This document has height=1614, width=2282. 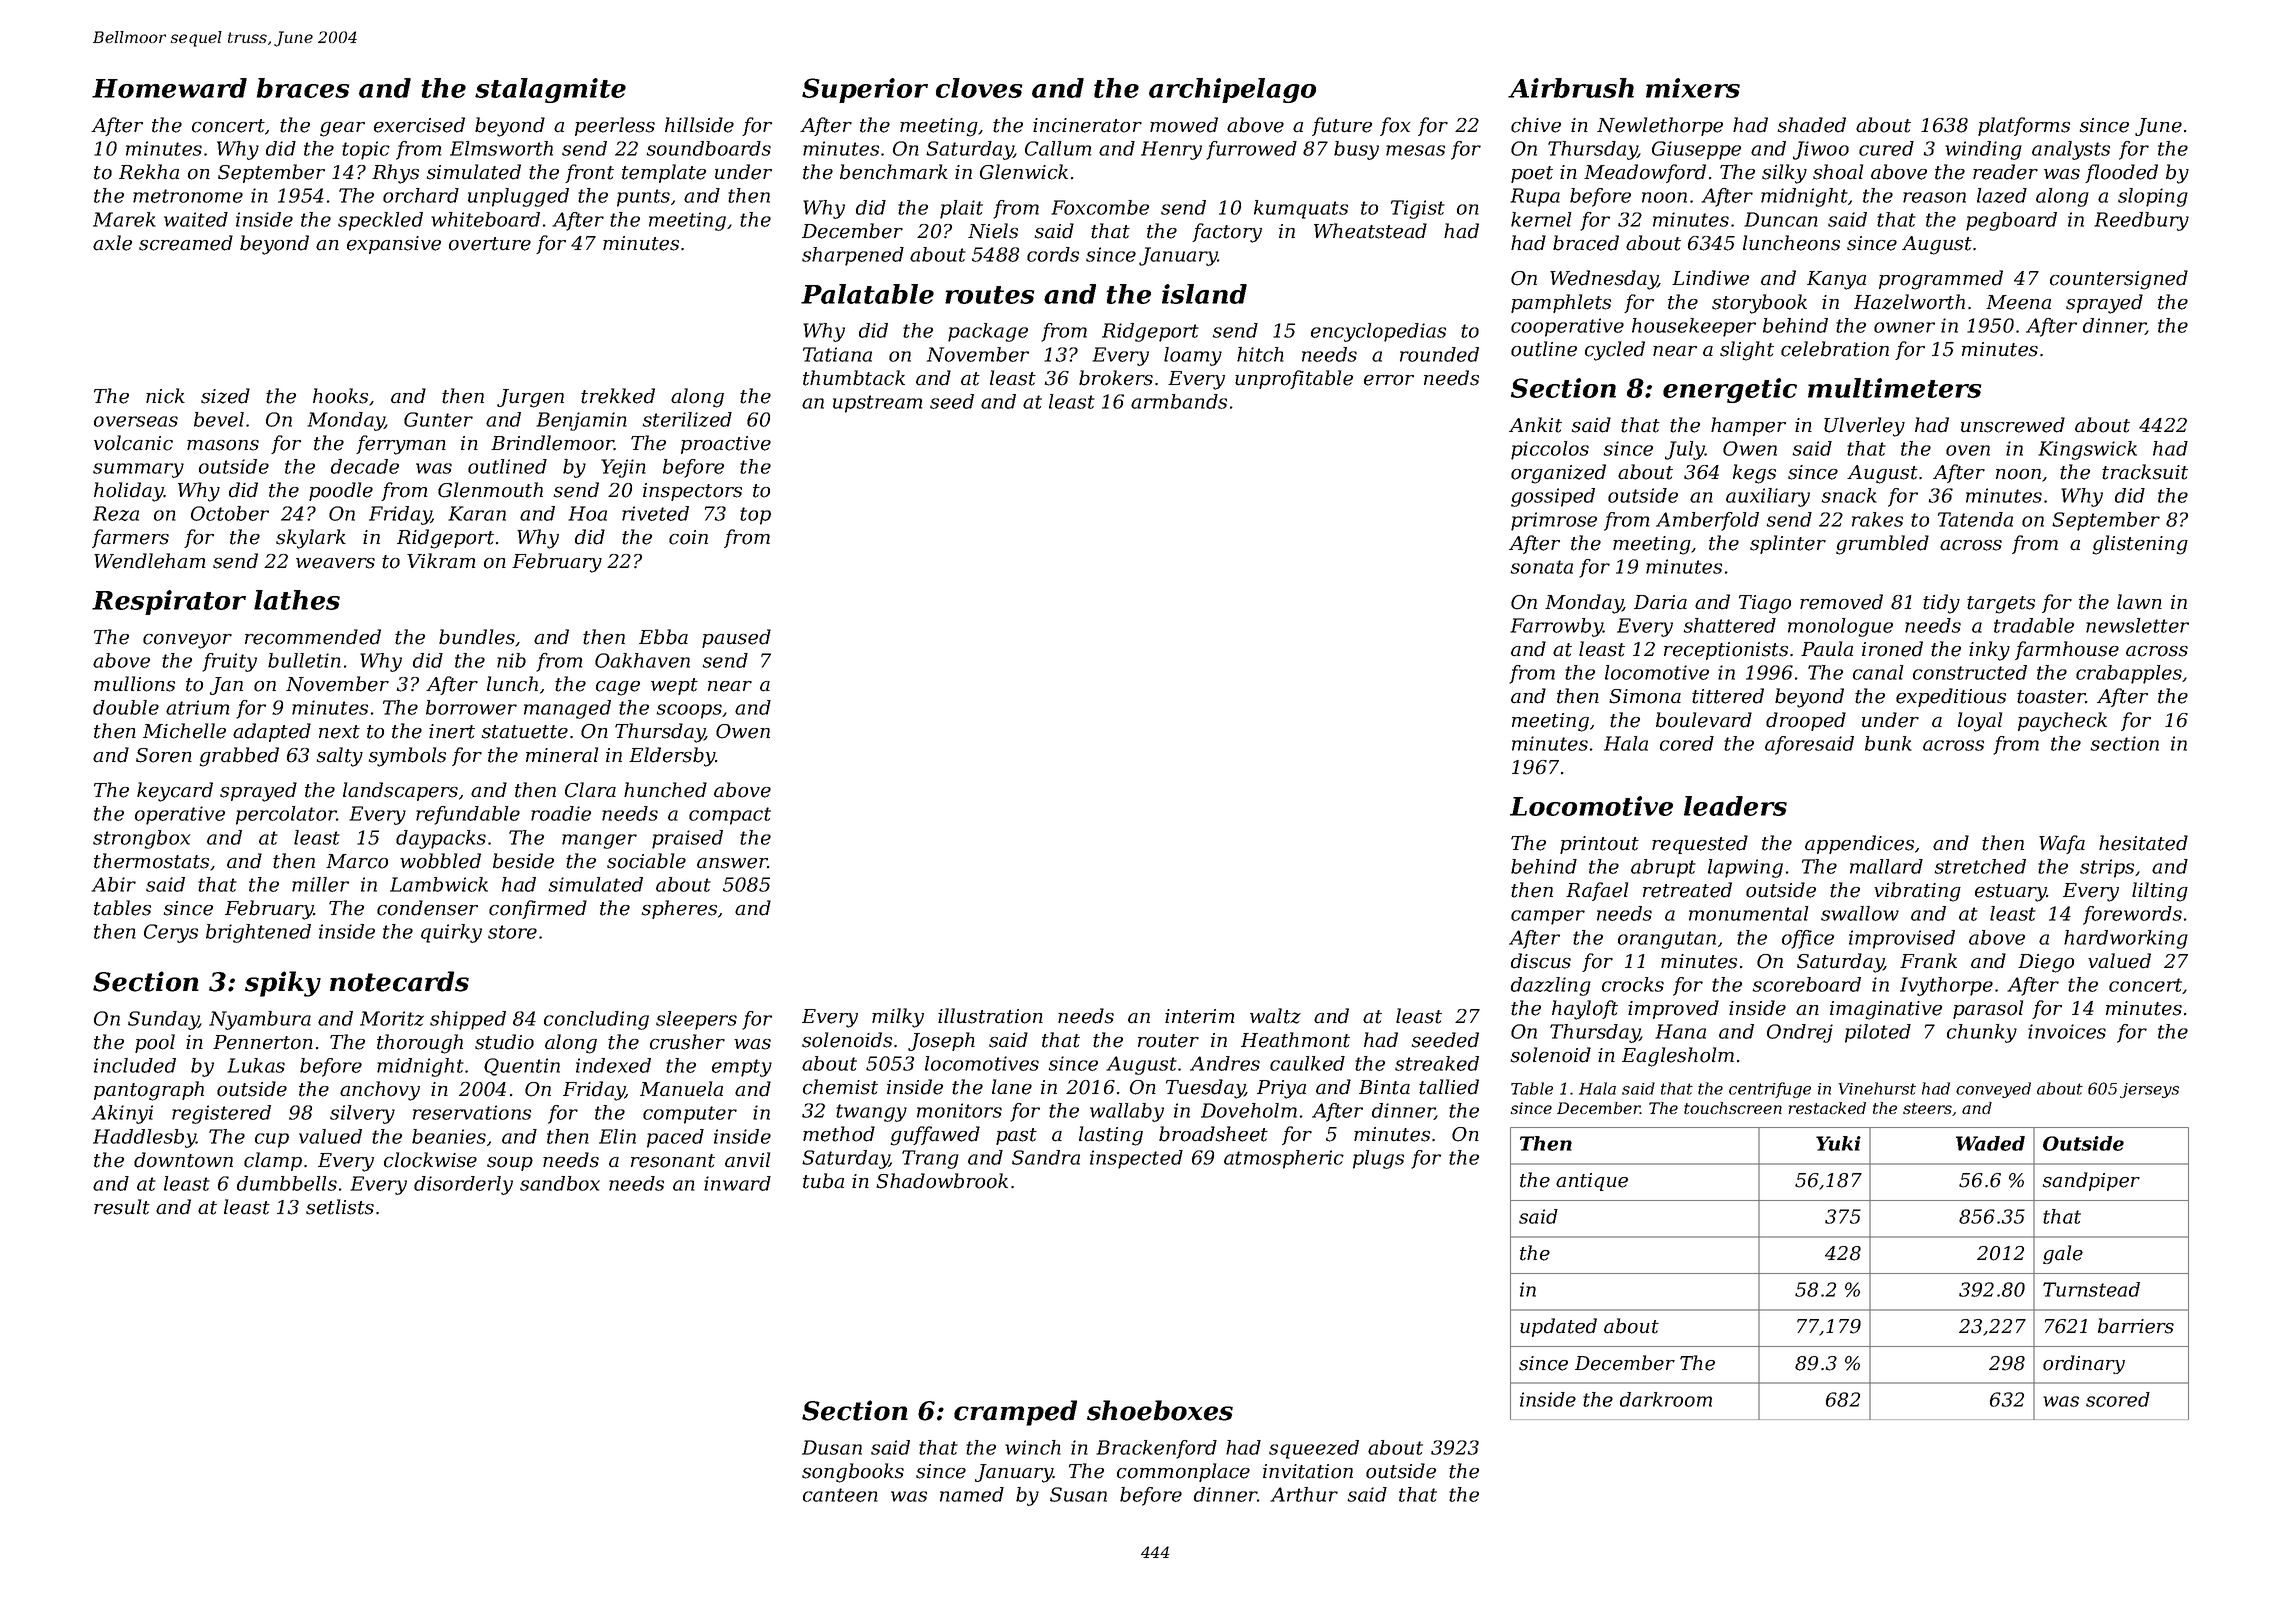 What do you see at coordinates (1597, 891) in the document?
I see `Rafael` at bounding box center [1597, 891].
